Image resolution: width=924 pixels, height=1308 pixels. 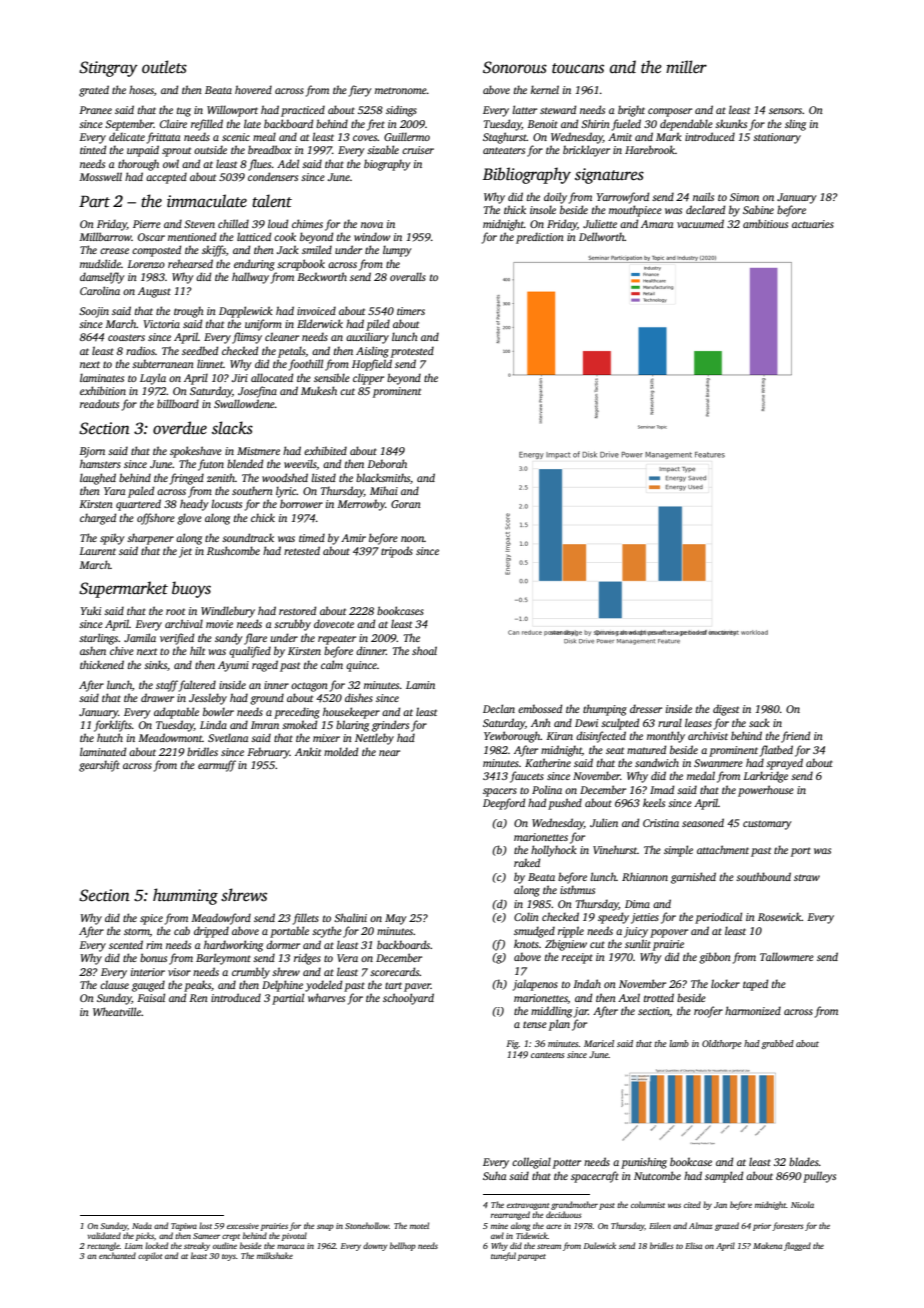 I want to click on validated, so click(x=104, y=1235).
